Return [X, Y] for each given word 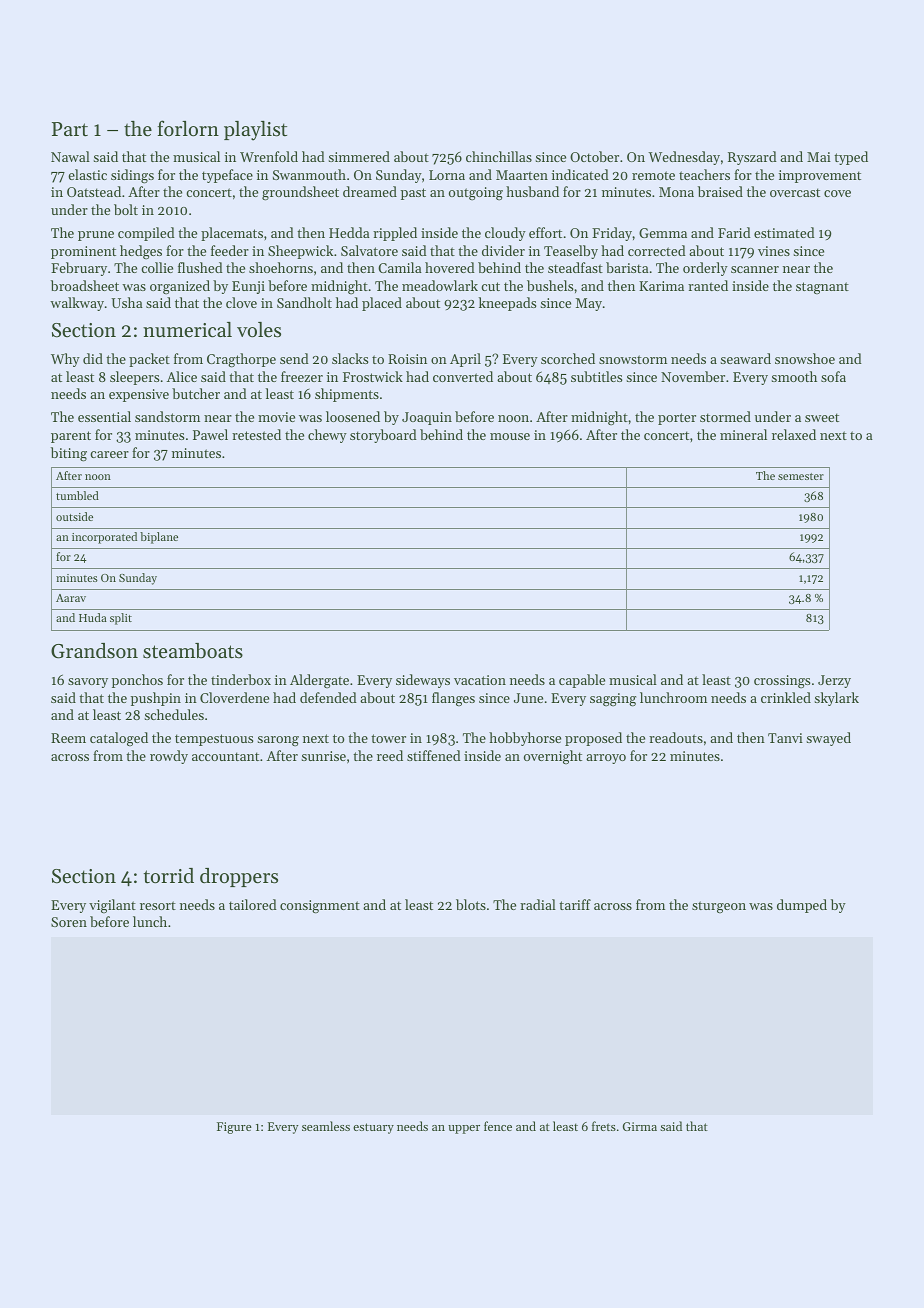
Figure [234, 1128]
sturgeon [719, 907]
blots [471, 904]
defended [328, 697]
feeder [230, 250]
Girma [640, 1126]
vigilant [112, 906]
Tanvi [785, 738]
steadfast [575, 267]
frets [604, 1126]
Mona [676, 192]
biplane [159, 538]
